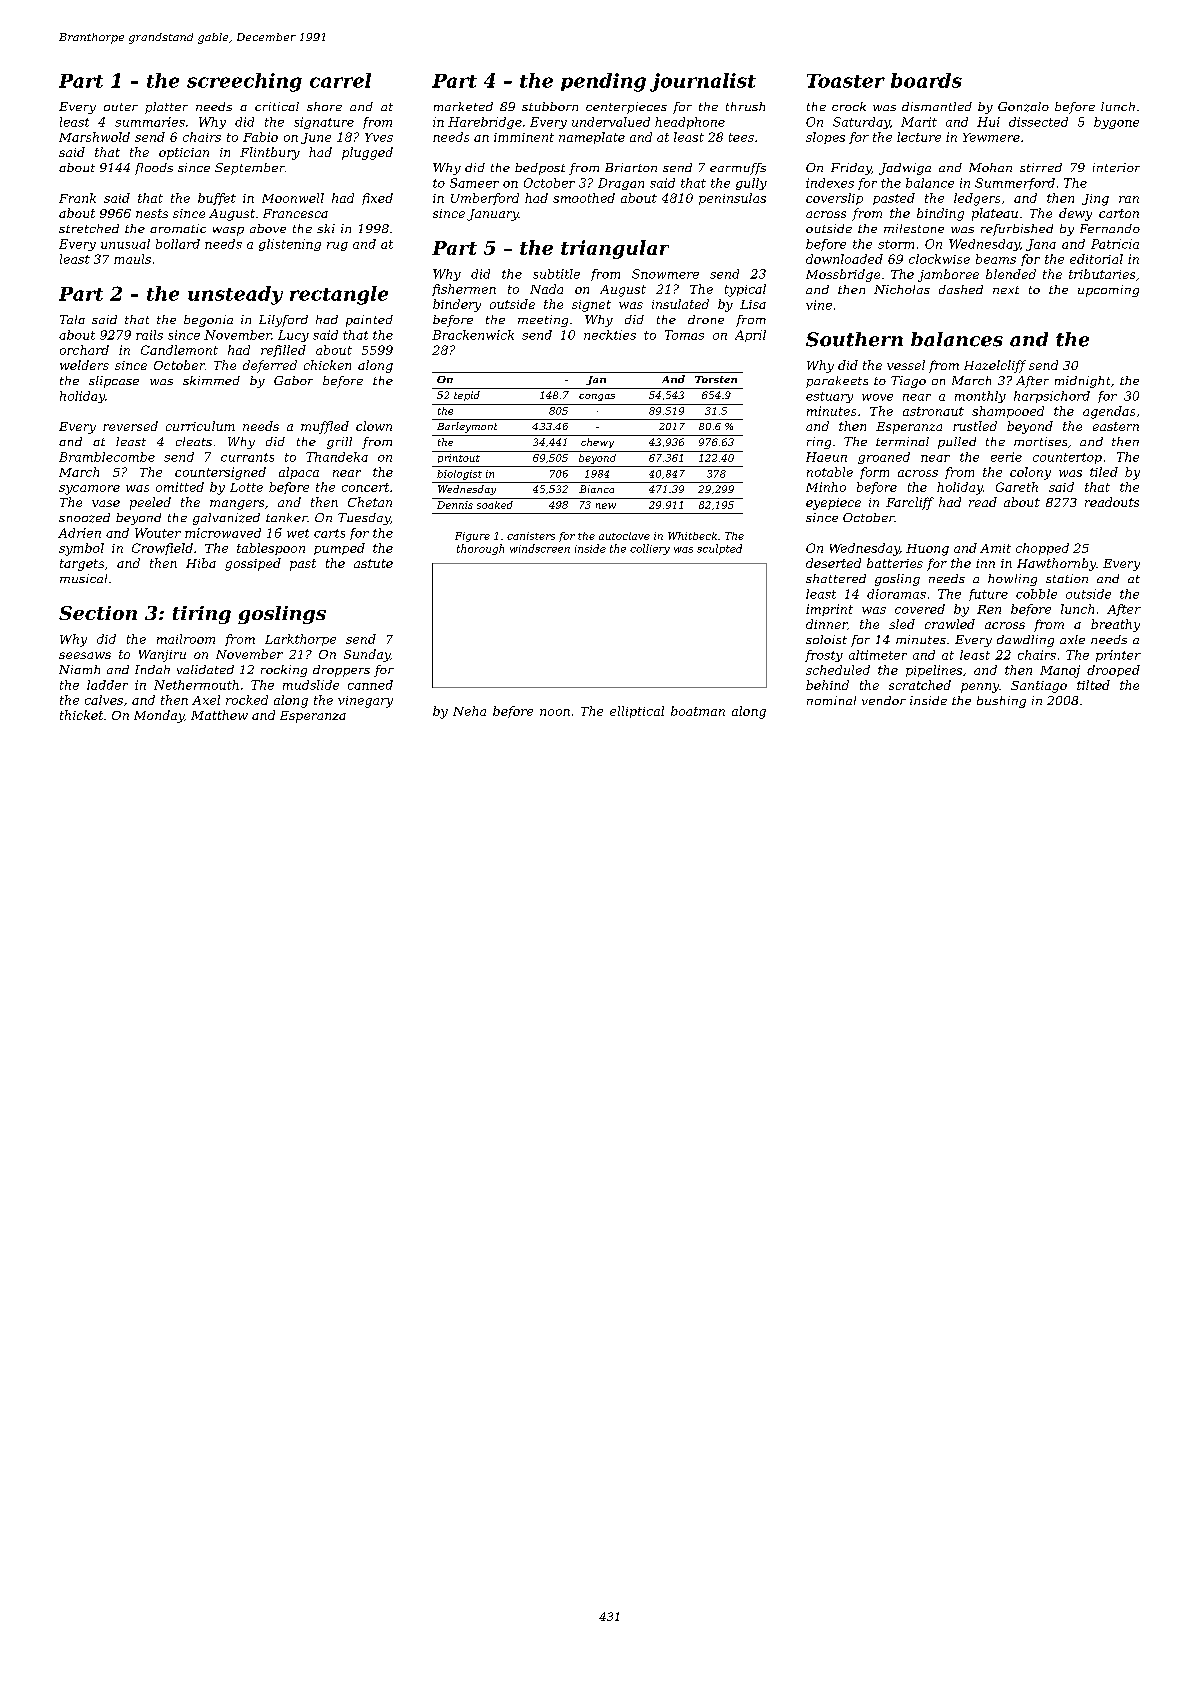 Image resolution: width=1199 pixels, height=1696 pixels. Describe the element at coordinates (89, 490) in the page. I see `sycamore` at that location.
